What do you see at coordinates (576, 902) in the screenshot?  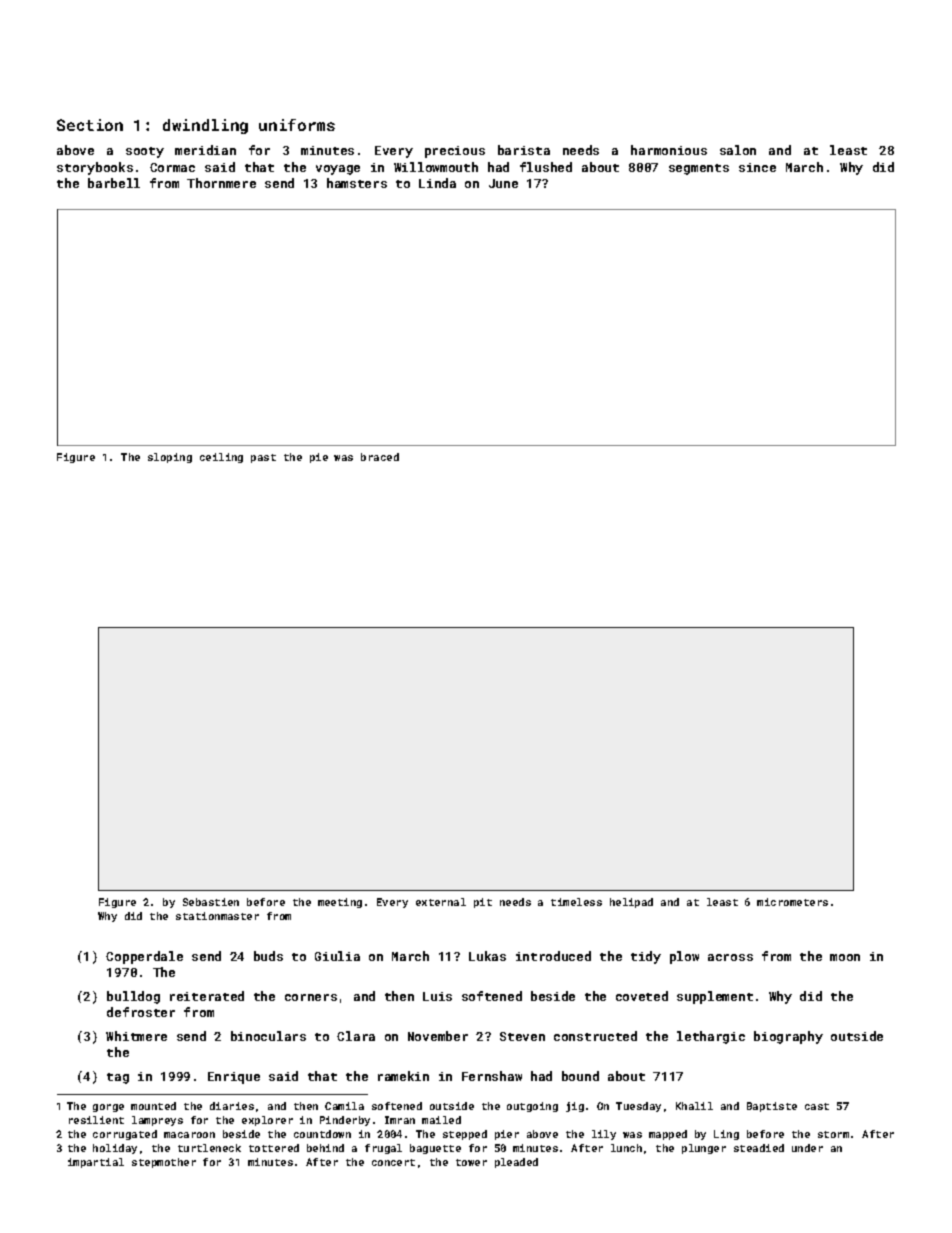 I see `timeless` at bounding box center [576, 902].
